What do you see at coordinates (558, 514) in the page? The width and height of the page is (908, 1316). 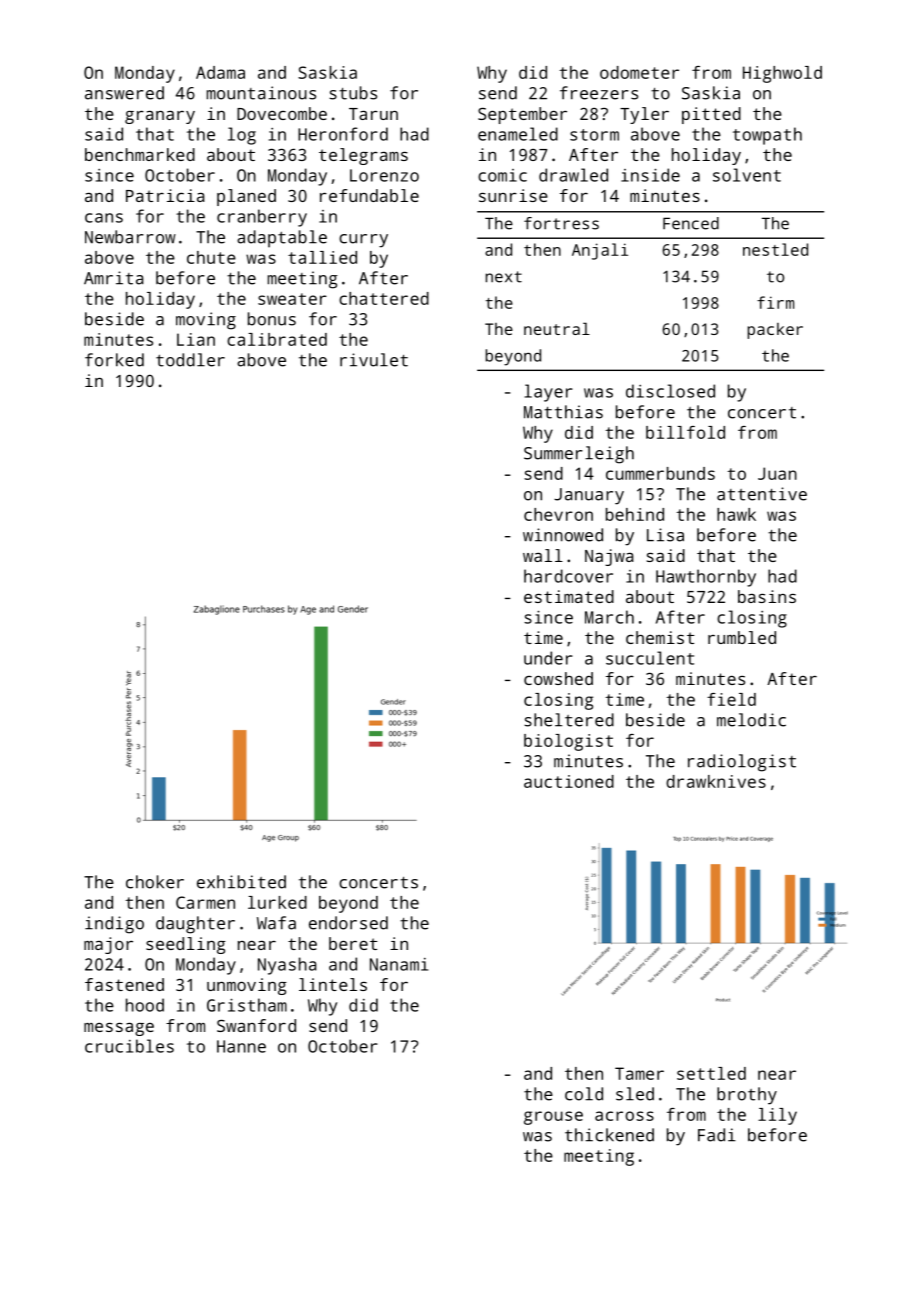 I see `chevron` at bounding box center [558, 514].
